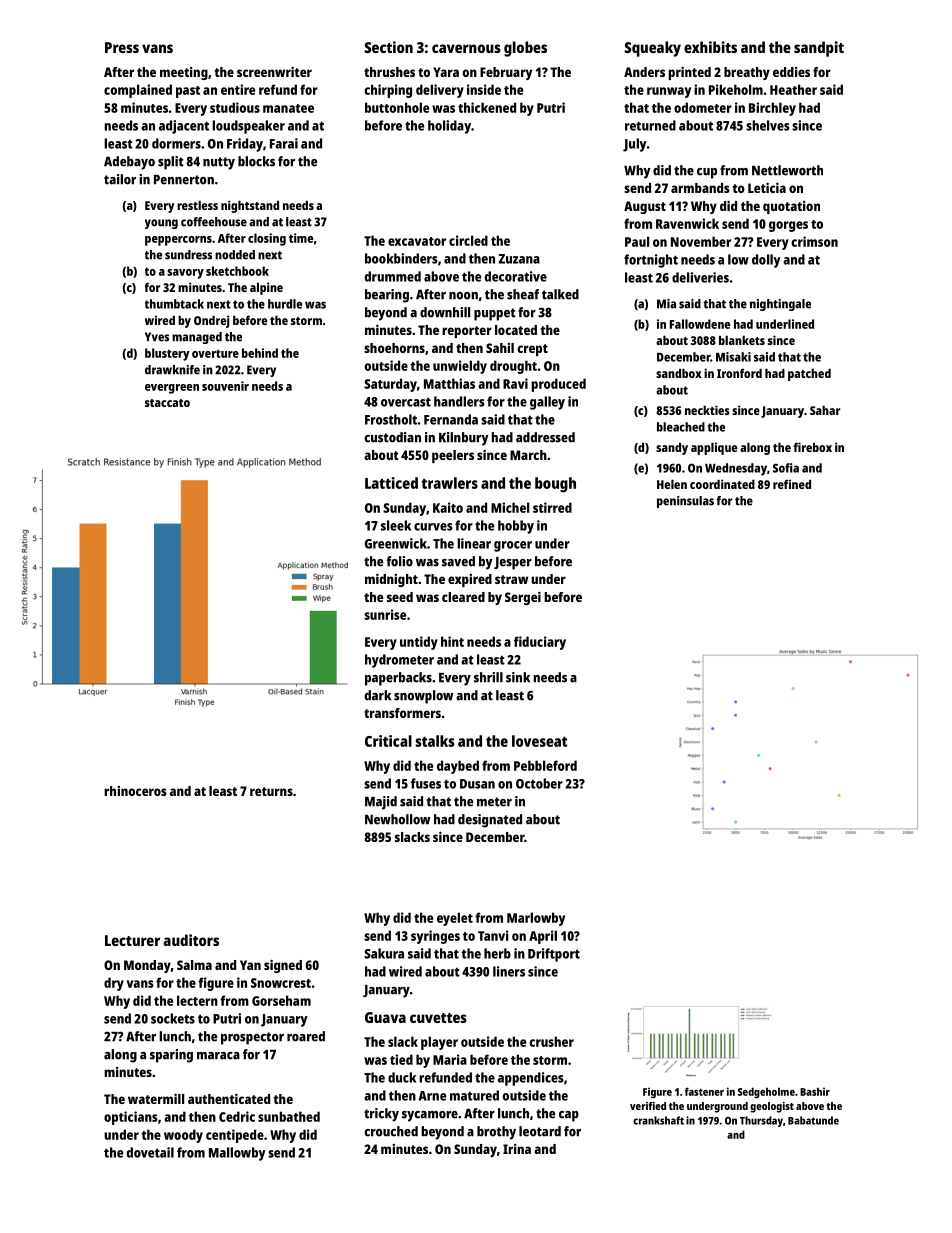  What do you see at coordinates (710, 47) in the screenshot?
I see `exhibits` at bounding box center [710, 47].
